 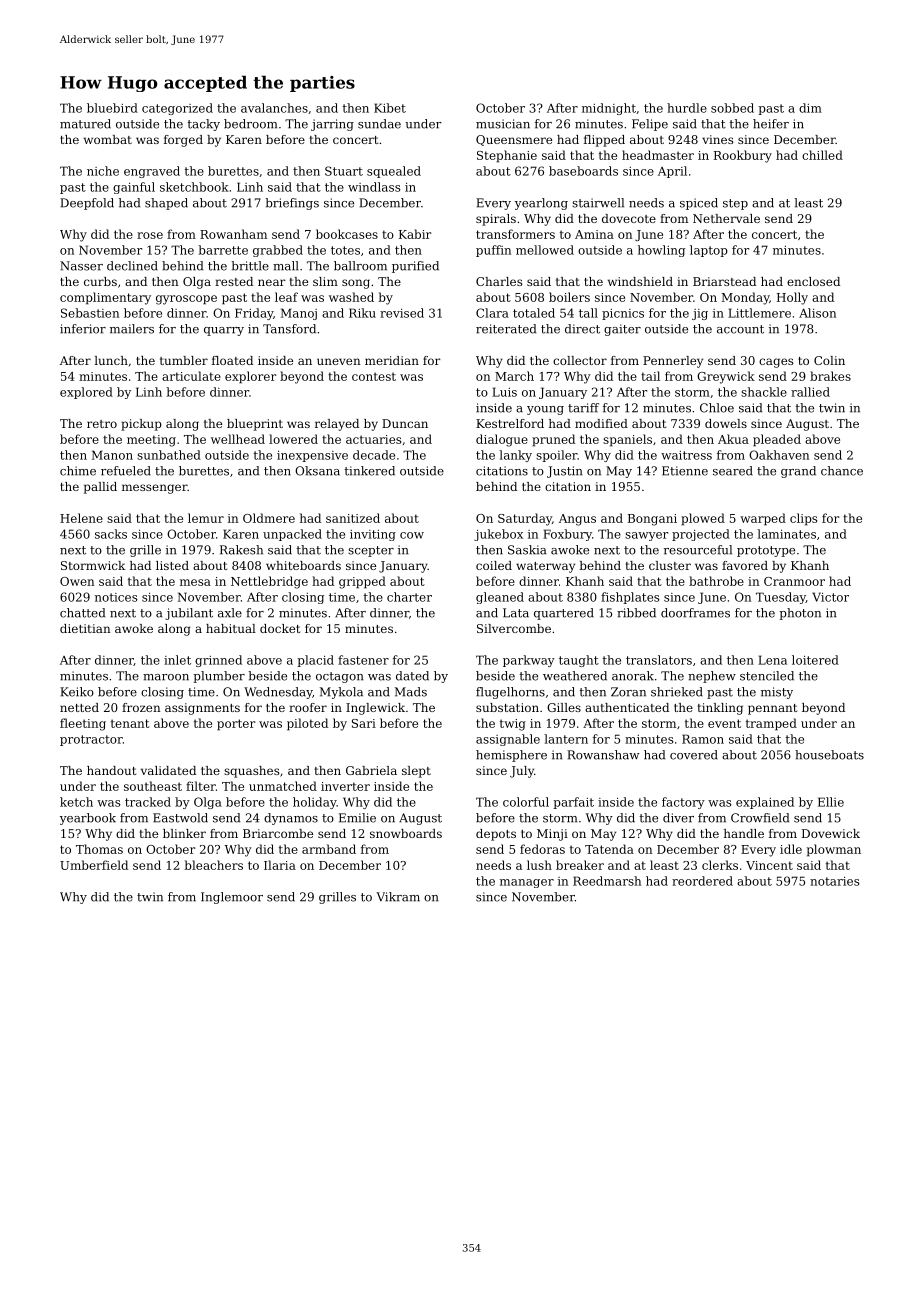 I want to click on jarring, so click(x=332, y=125).
